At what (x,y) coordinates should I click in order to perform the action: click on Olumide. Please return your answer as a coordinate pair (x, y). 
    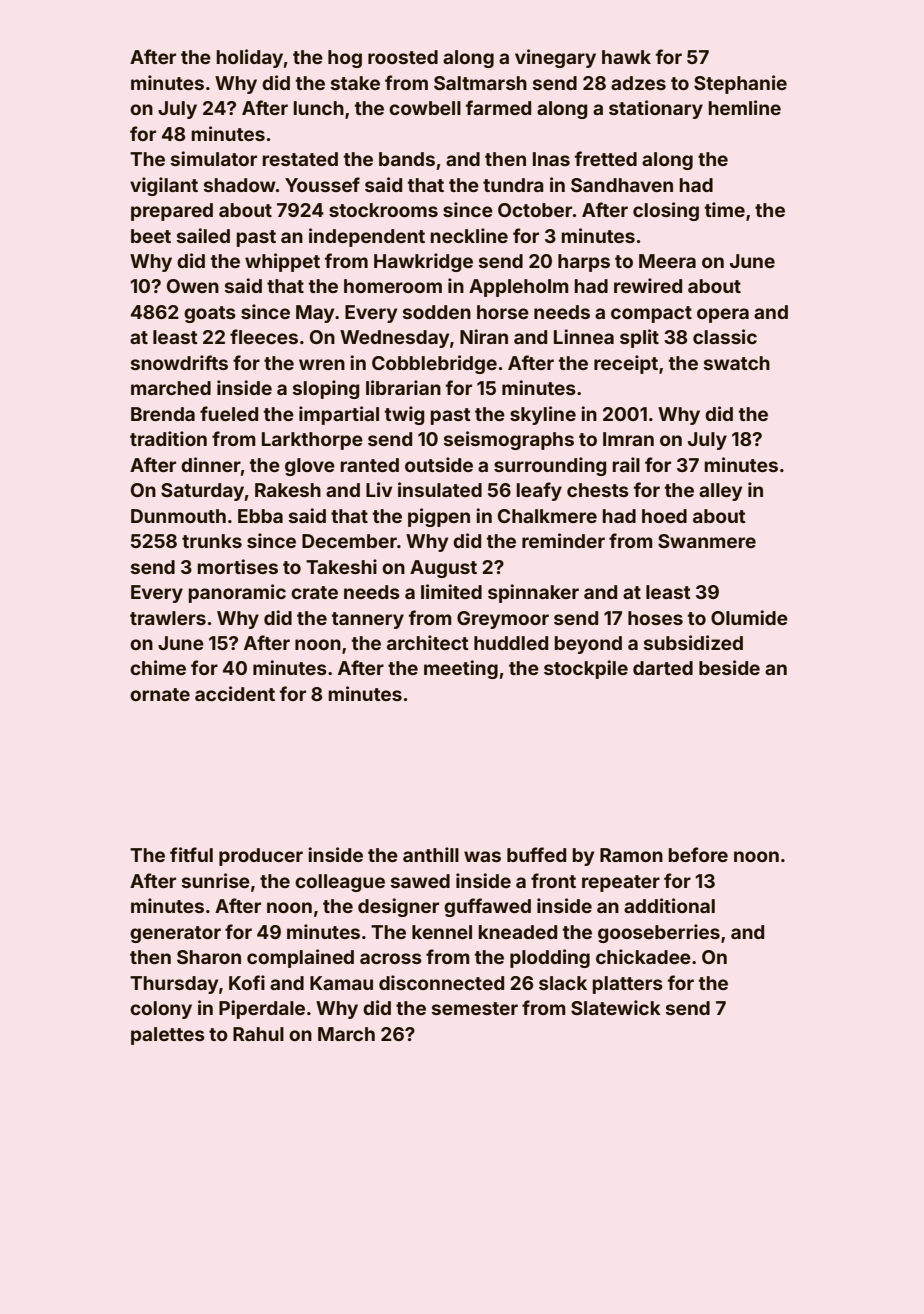
    Looking at the image, I should click on (749, 617).
